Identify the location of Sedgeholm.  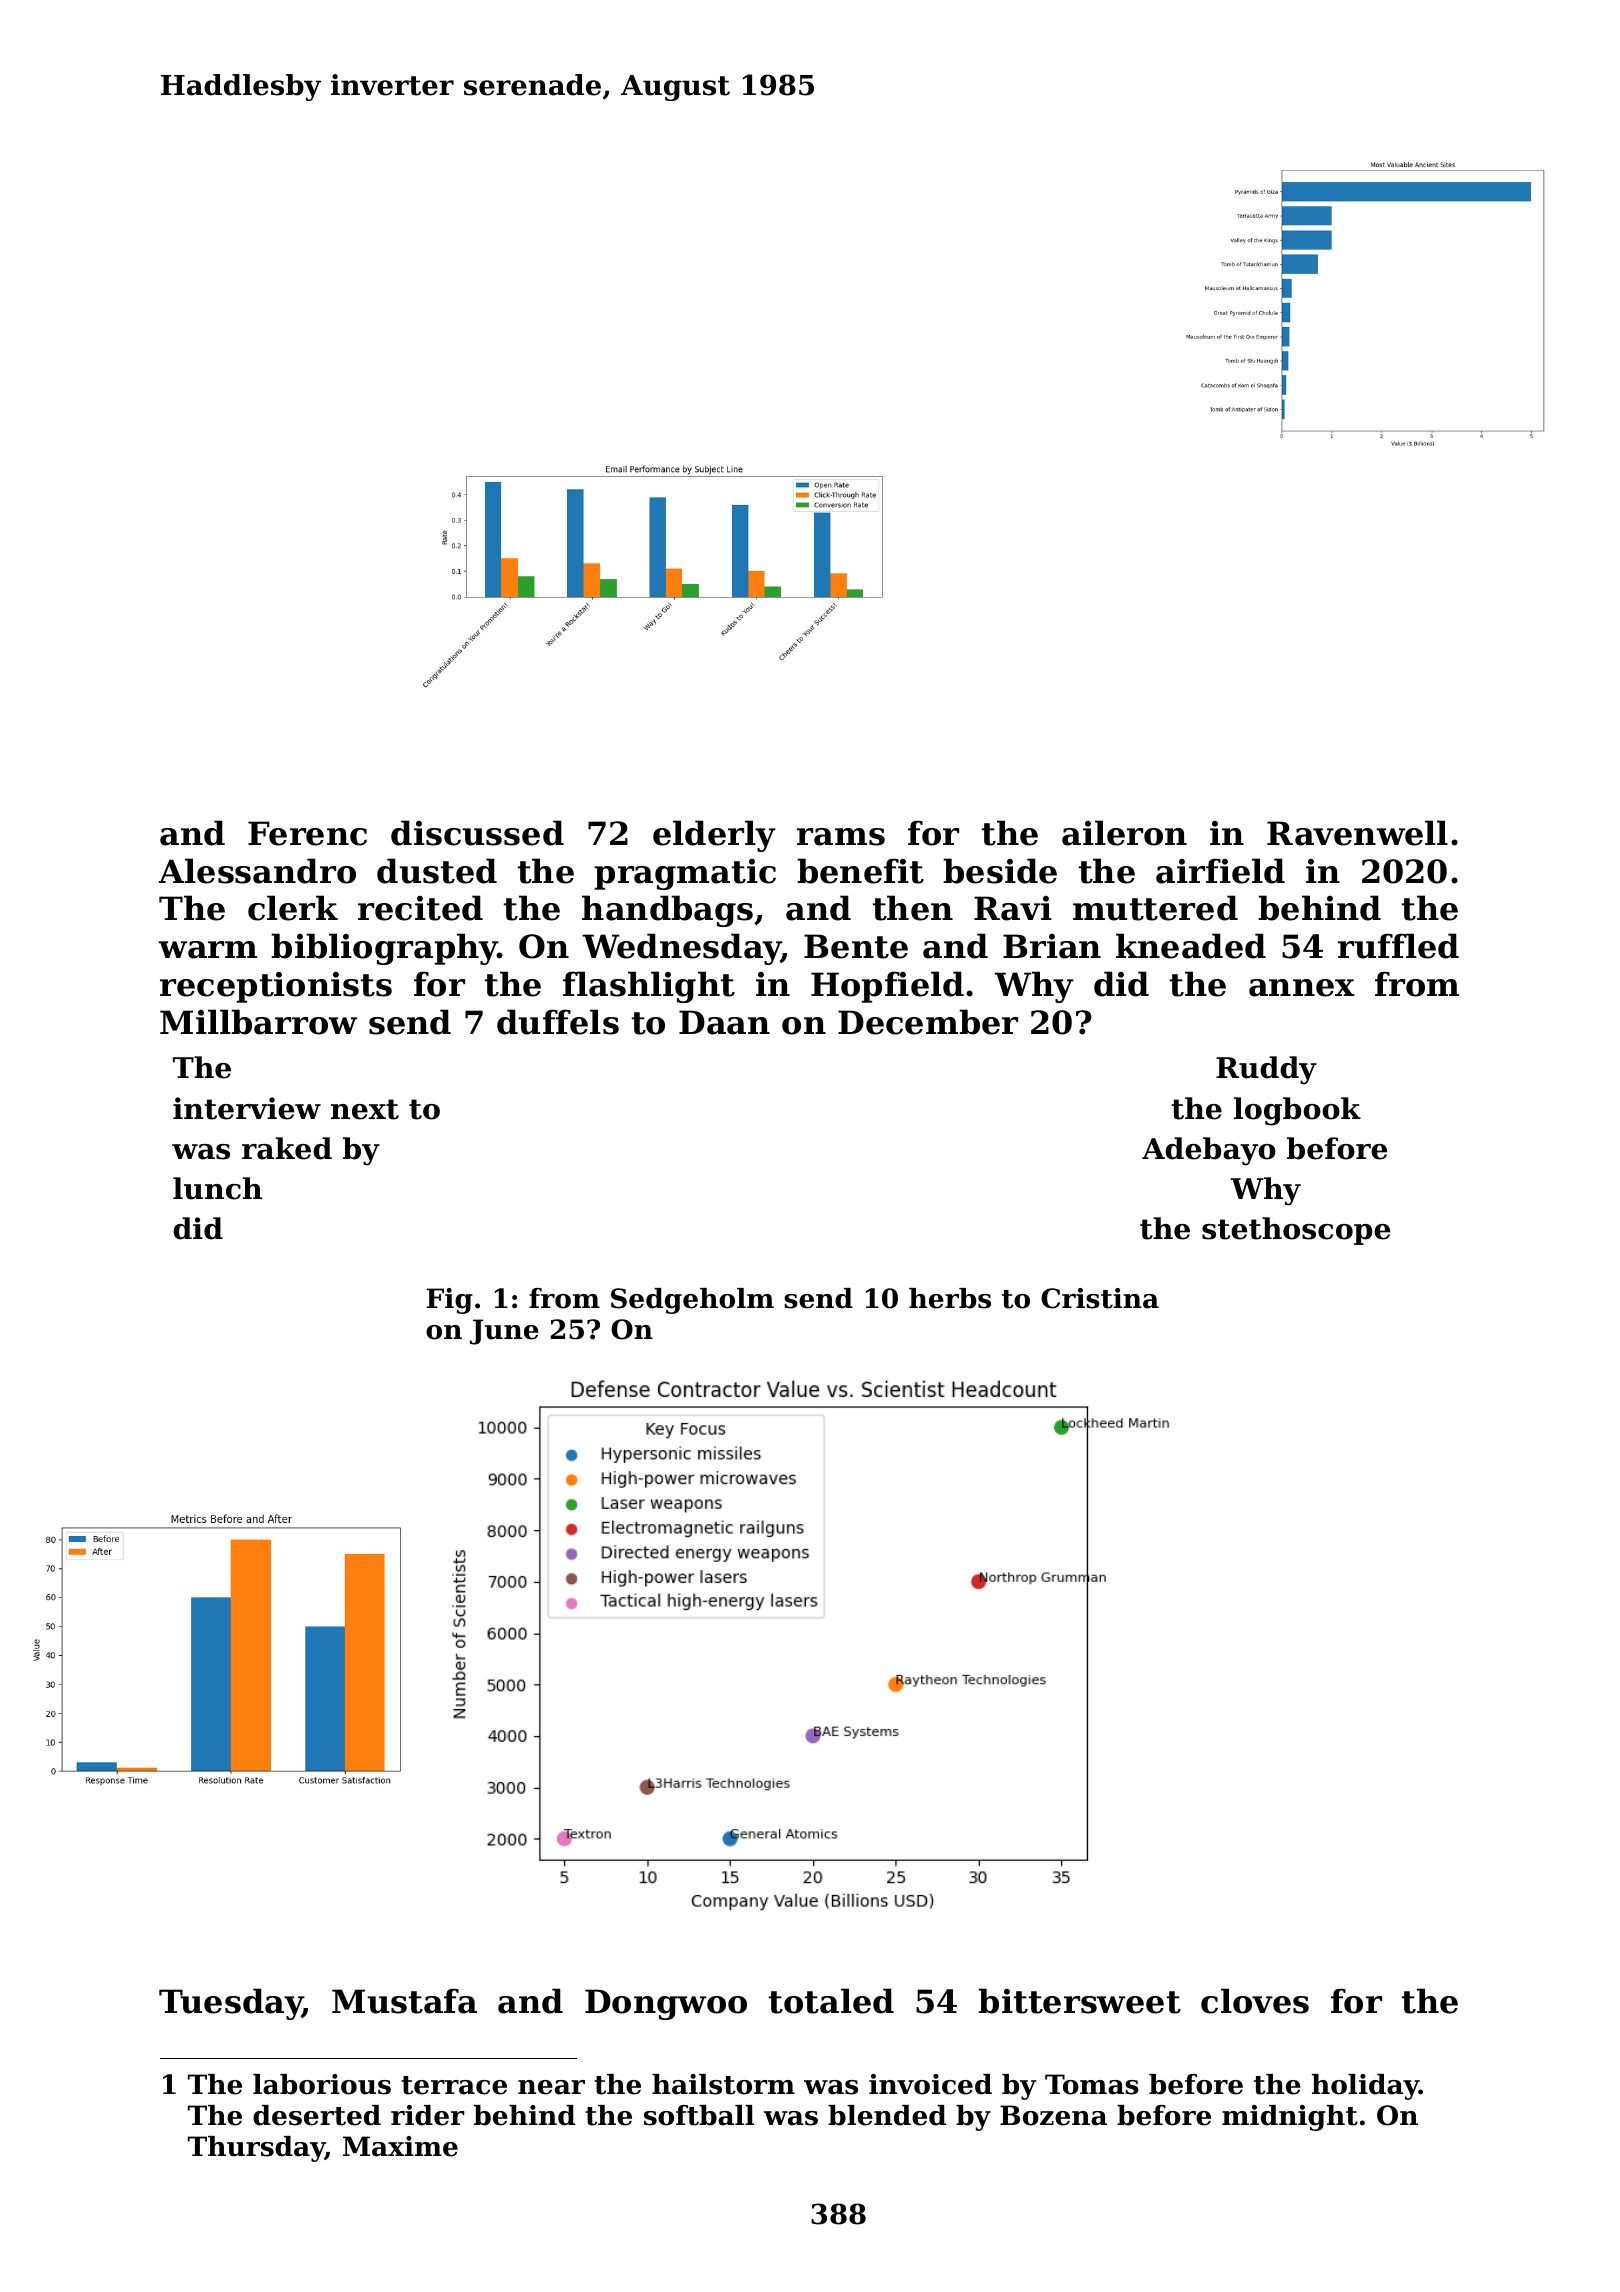
(692, 1301).
